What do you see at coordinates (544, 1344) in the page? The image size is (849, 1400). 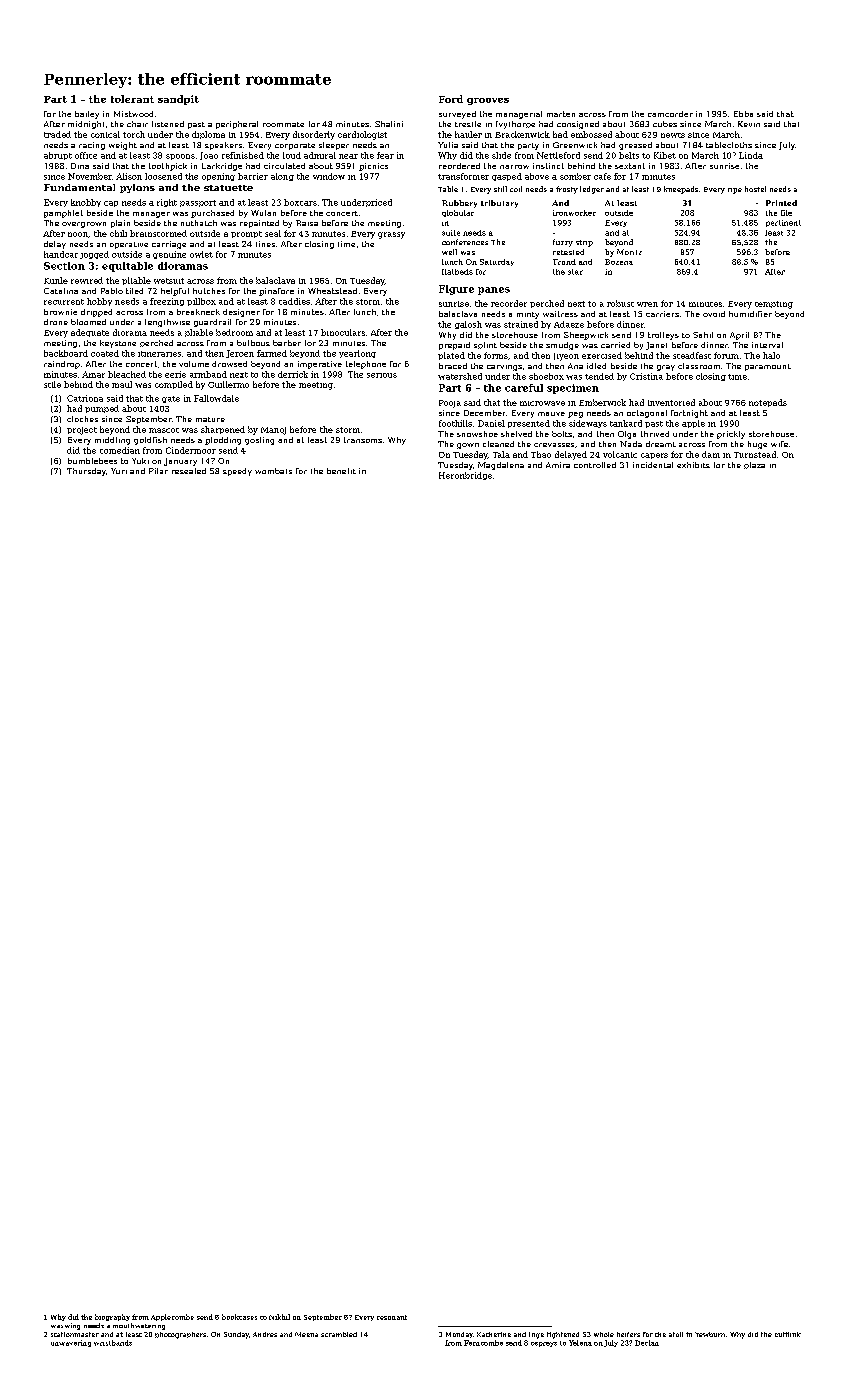 I see `ospreys` at bounding box center [544, 1344].
